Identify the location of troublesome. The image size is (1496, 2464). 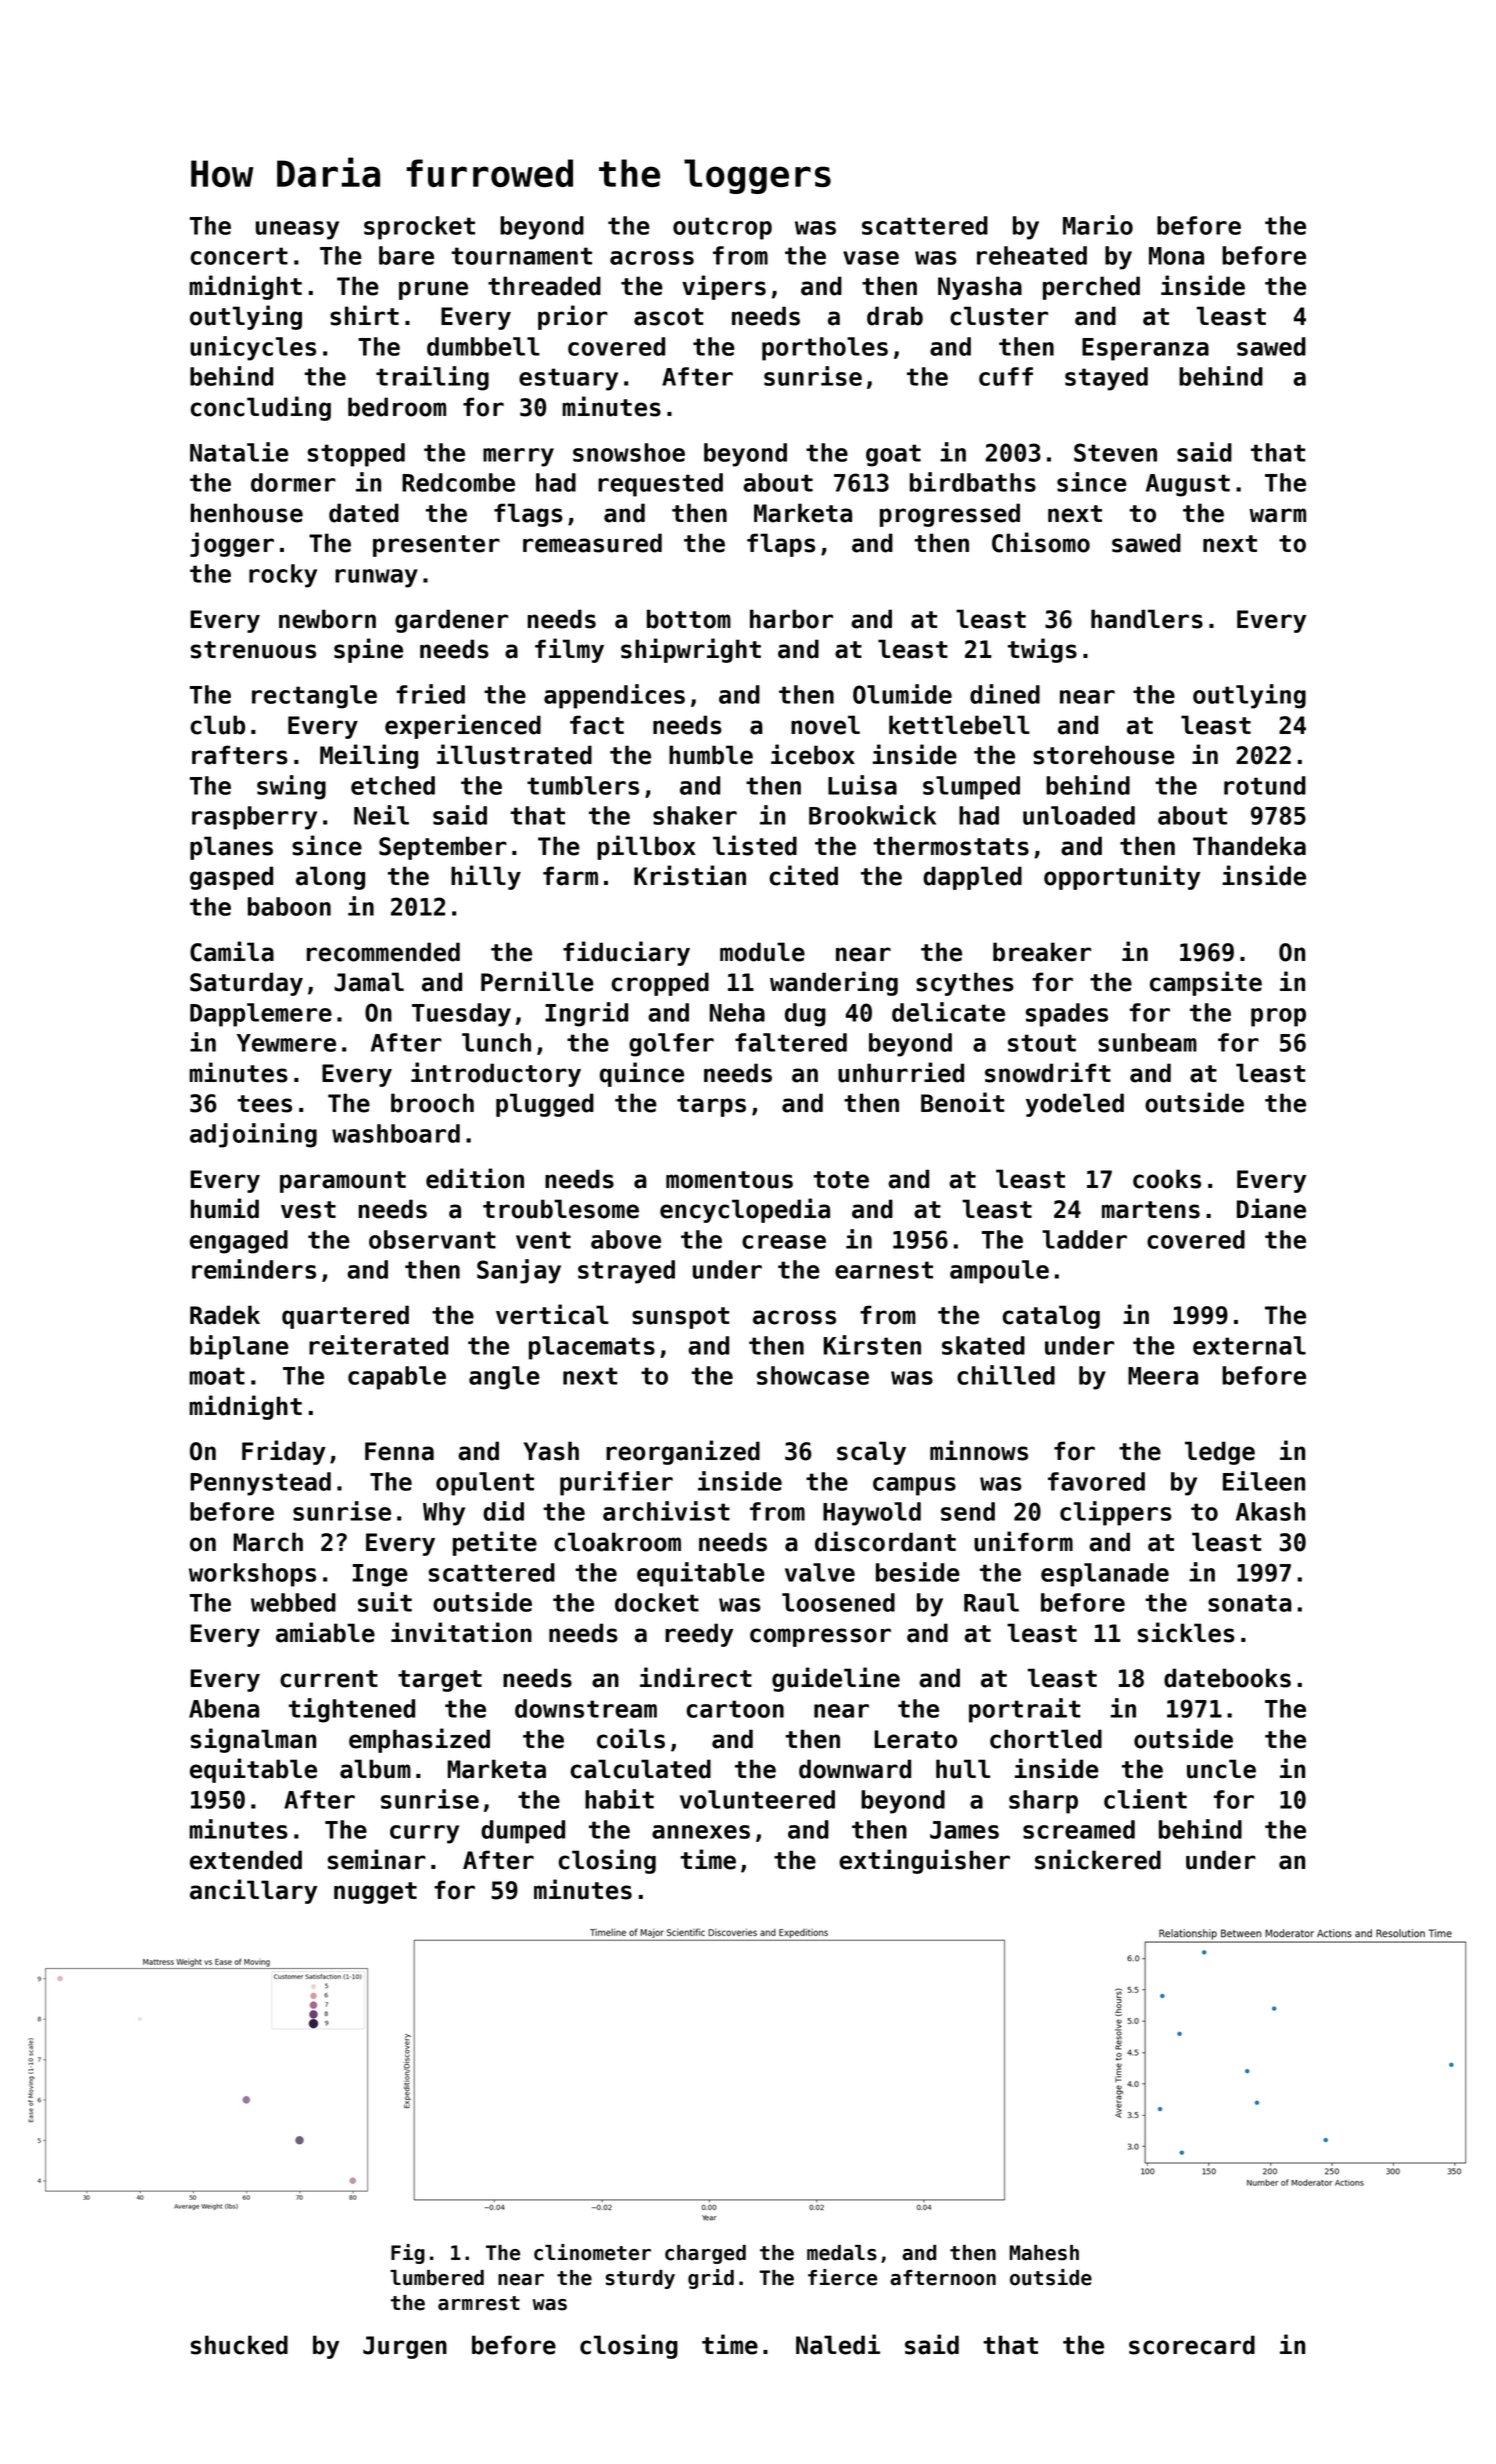
(561, 1209).
